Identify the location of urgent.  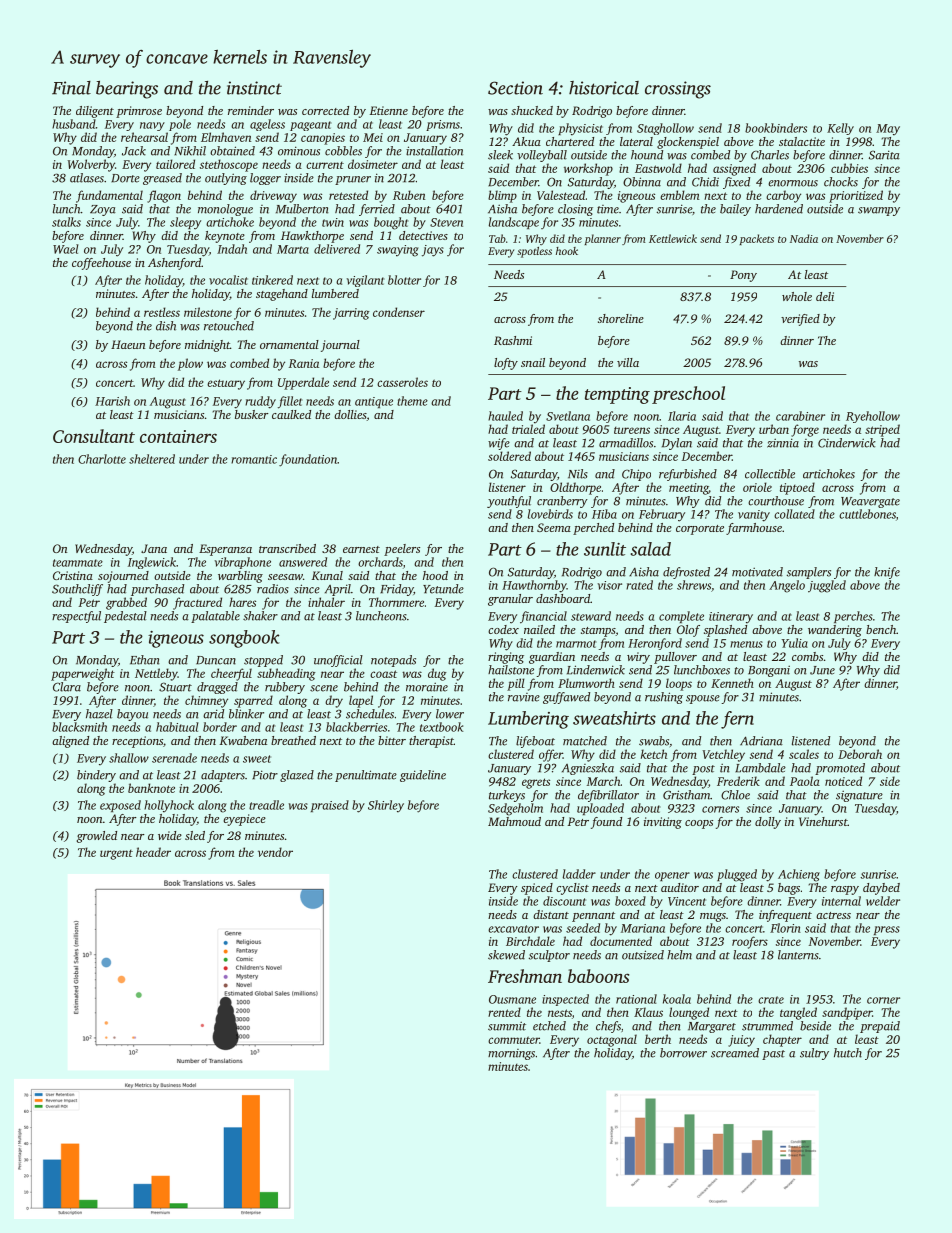
(116, 855).
